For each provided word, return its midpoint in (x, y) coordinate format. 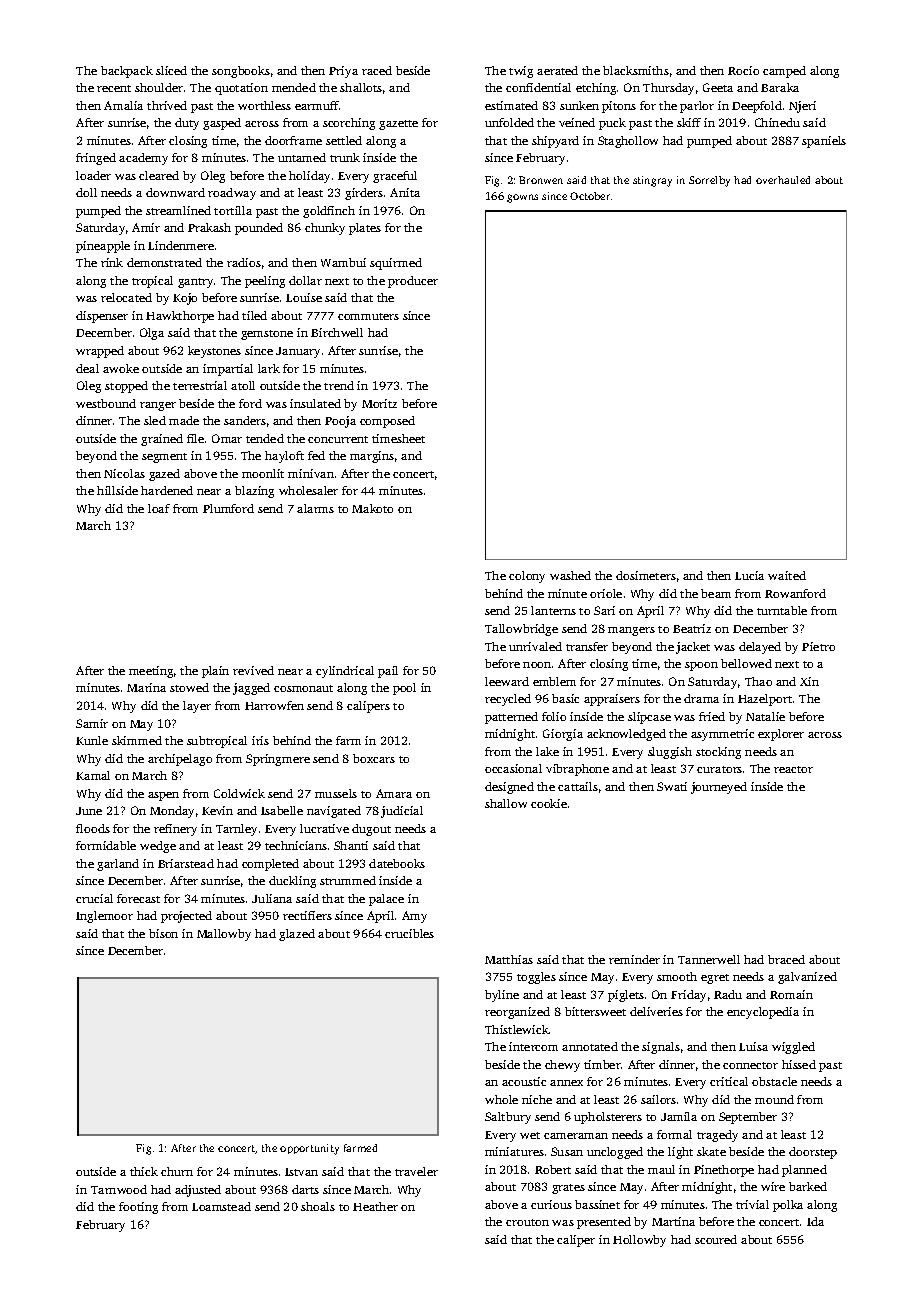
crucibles (409, 933)
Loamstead (221, 1206)
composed (387, 422)
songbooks (241, 72)
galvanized (807, 978)
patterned (511, 718)
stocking (718, 753)
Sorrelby (709, 181)
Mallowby (224, 935)
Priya (343, 72)
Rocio (743, 70)
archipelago (180, 760)
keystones (214, 352)
